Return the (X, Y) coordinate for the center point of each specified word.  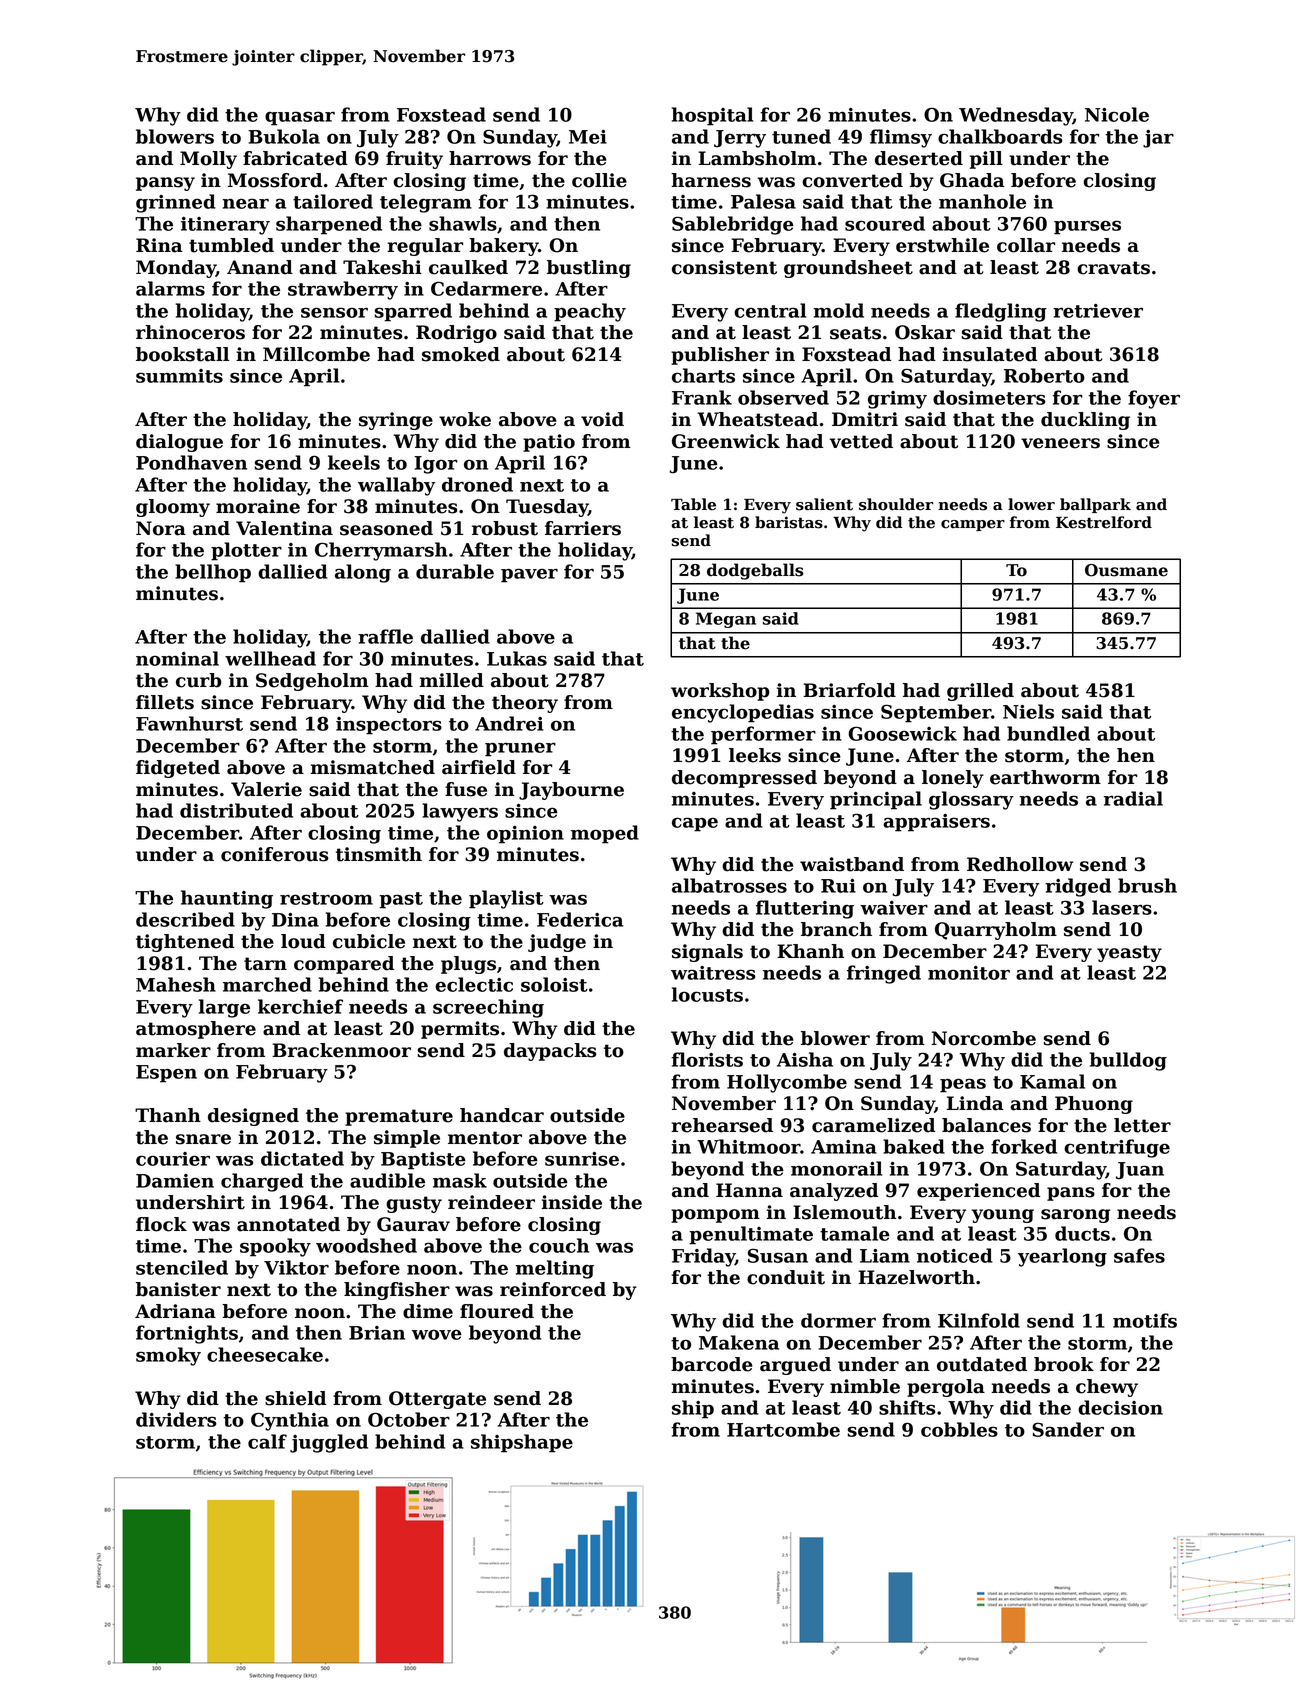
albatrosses (729, 885)
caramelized (873, 1125)
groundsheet (848, 269)
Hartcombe (783, 1429)
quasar (300, 118)
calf (267, 1441)
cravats (1113, 268)
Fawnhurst (189, 723)
